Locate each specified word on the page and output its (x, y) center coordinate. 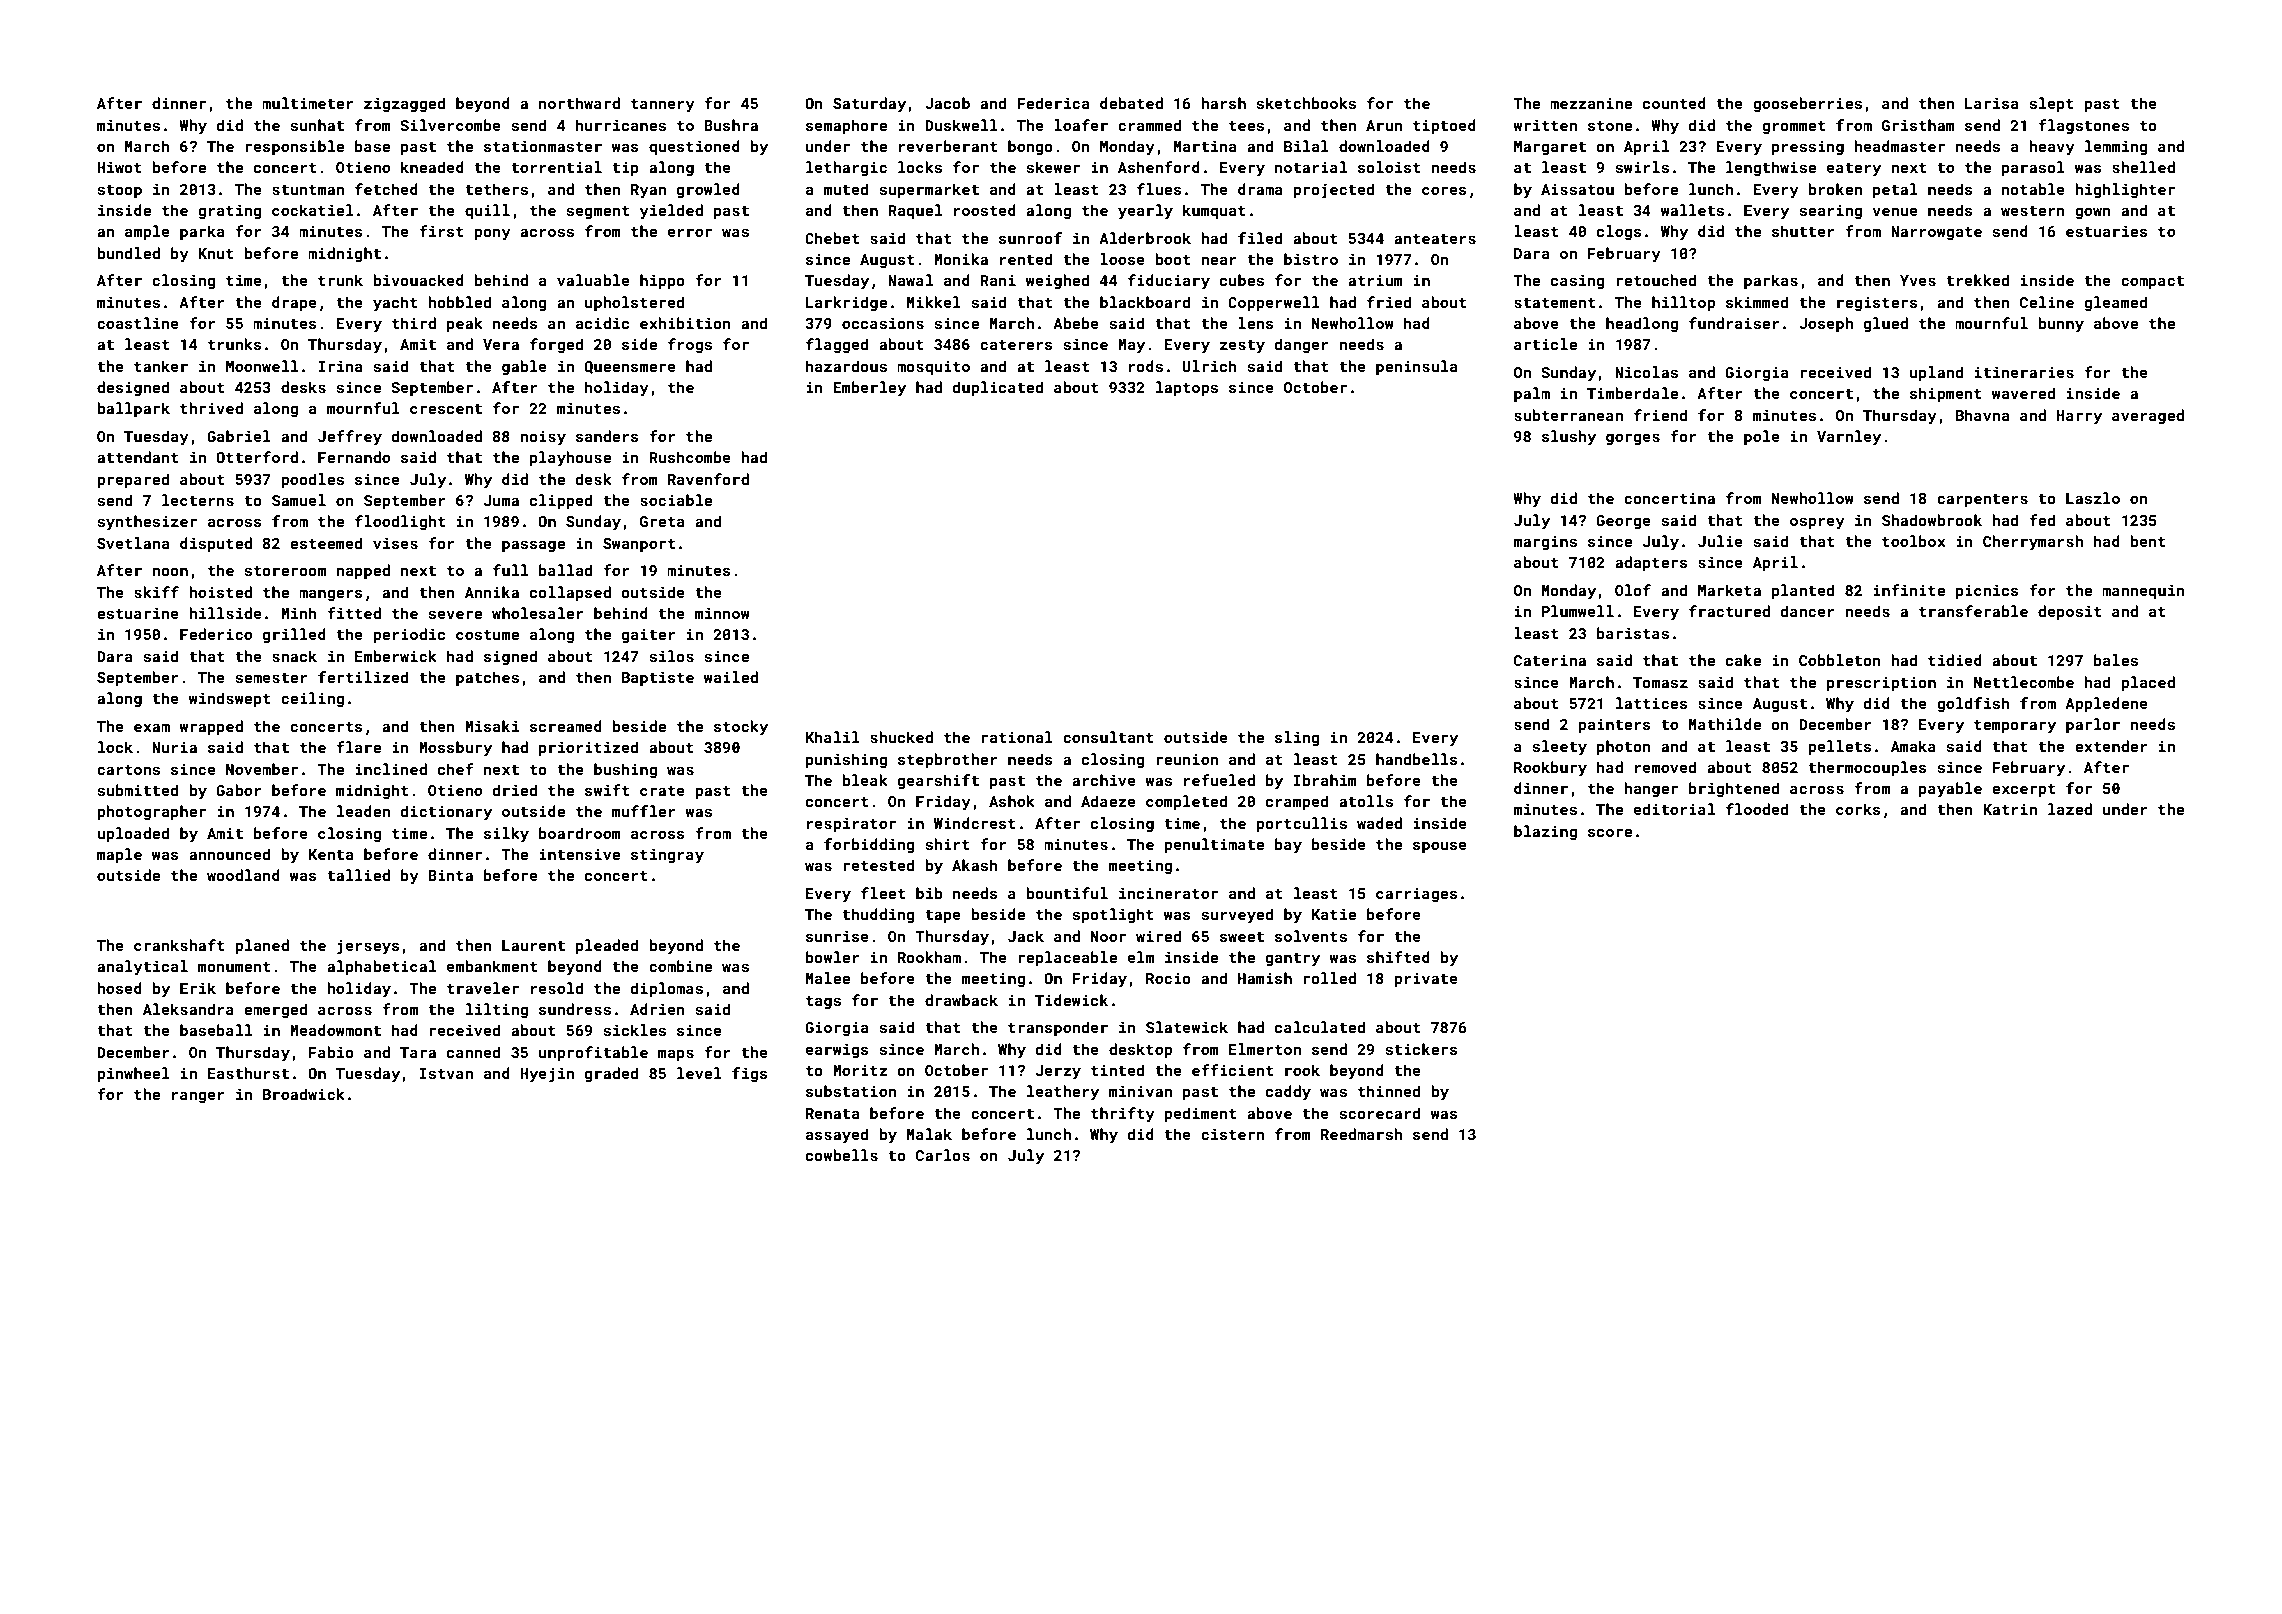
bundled (128, 253)
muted (846, 189)
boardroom (580, 833)
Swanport (639, 545)
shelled (2143, 167)
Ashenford (1159, 167)
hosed (119, 988)
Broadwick (304, 1094)
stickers (1421, 1049)
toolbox (1914, 541)
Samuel (299, 500)
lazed (2070, 809)
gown (2093, 213)
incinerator (1168, 893)
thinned (1389, 1091)
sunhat (317, 125)
